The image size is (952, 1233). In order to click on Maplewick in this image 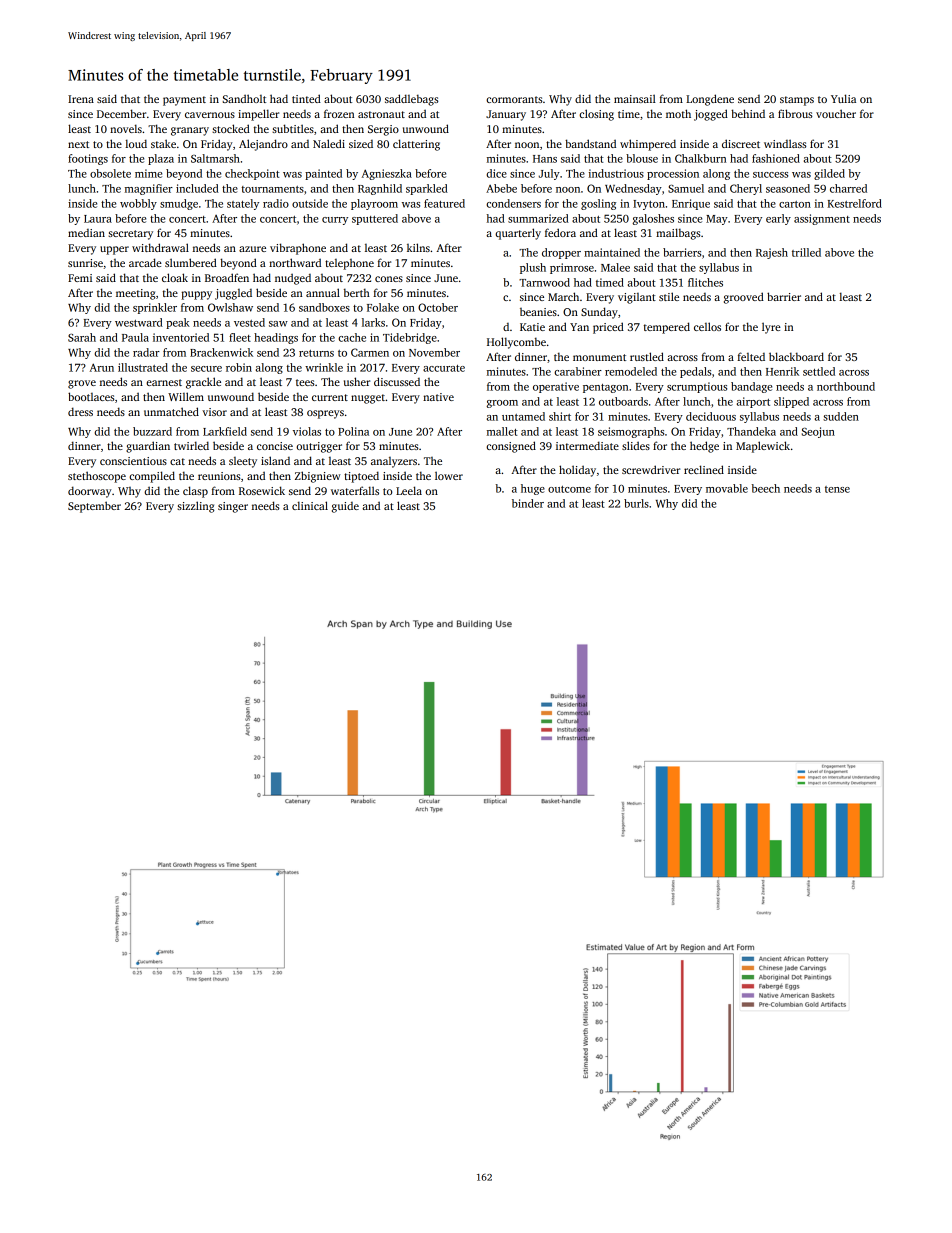, I will do `click(763, 447)`.
